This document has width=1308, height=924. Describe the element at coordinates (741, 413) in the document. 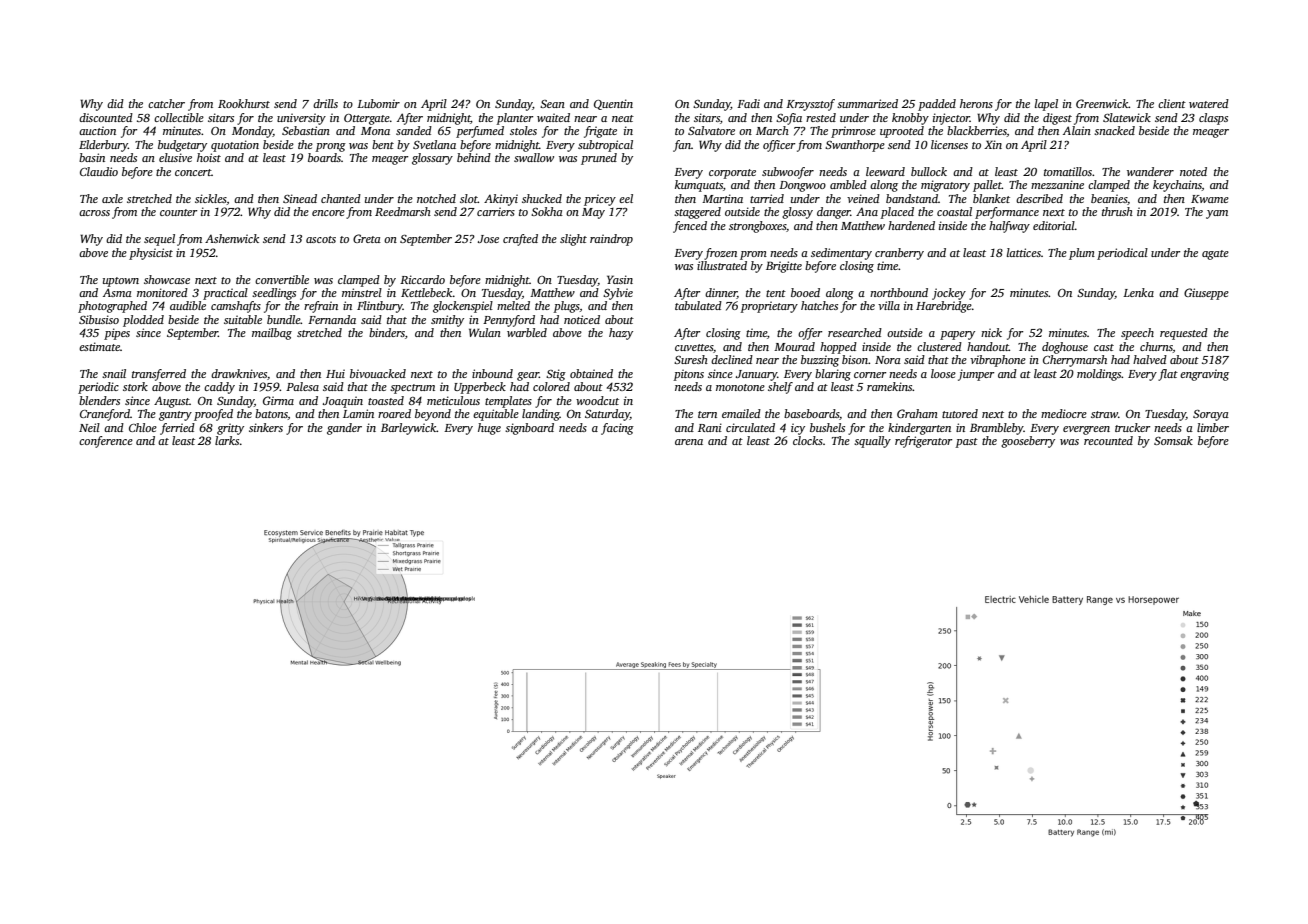

I see `emailed` at that location.
